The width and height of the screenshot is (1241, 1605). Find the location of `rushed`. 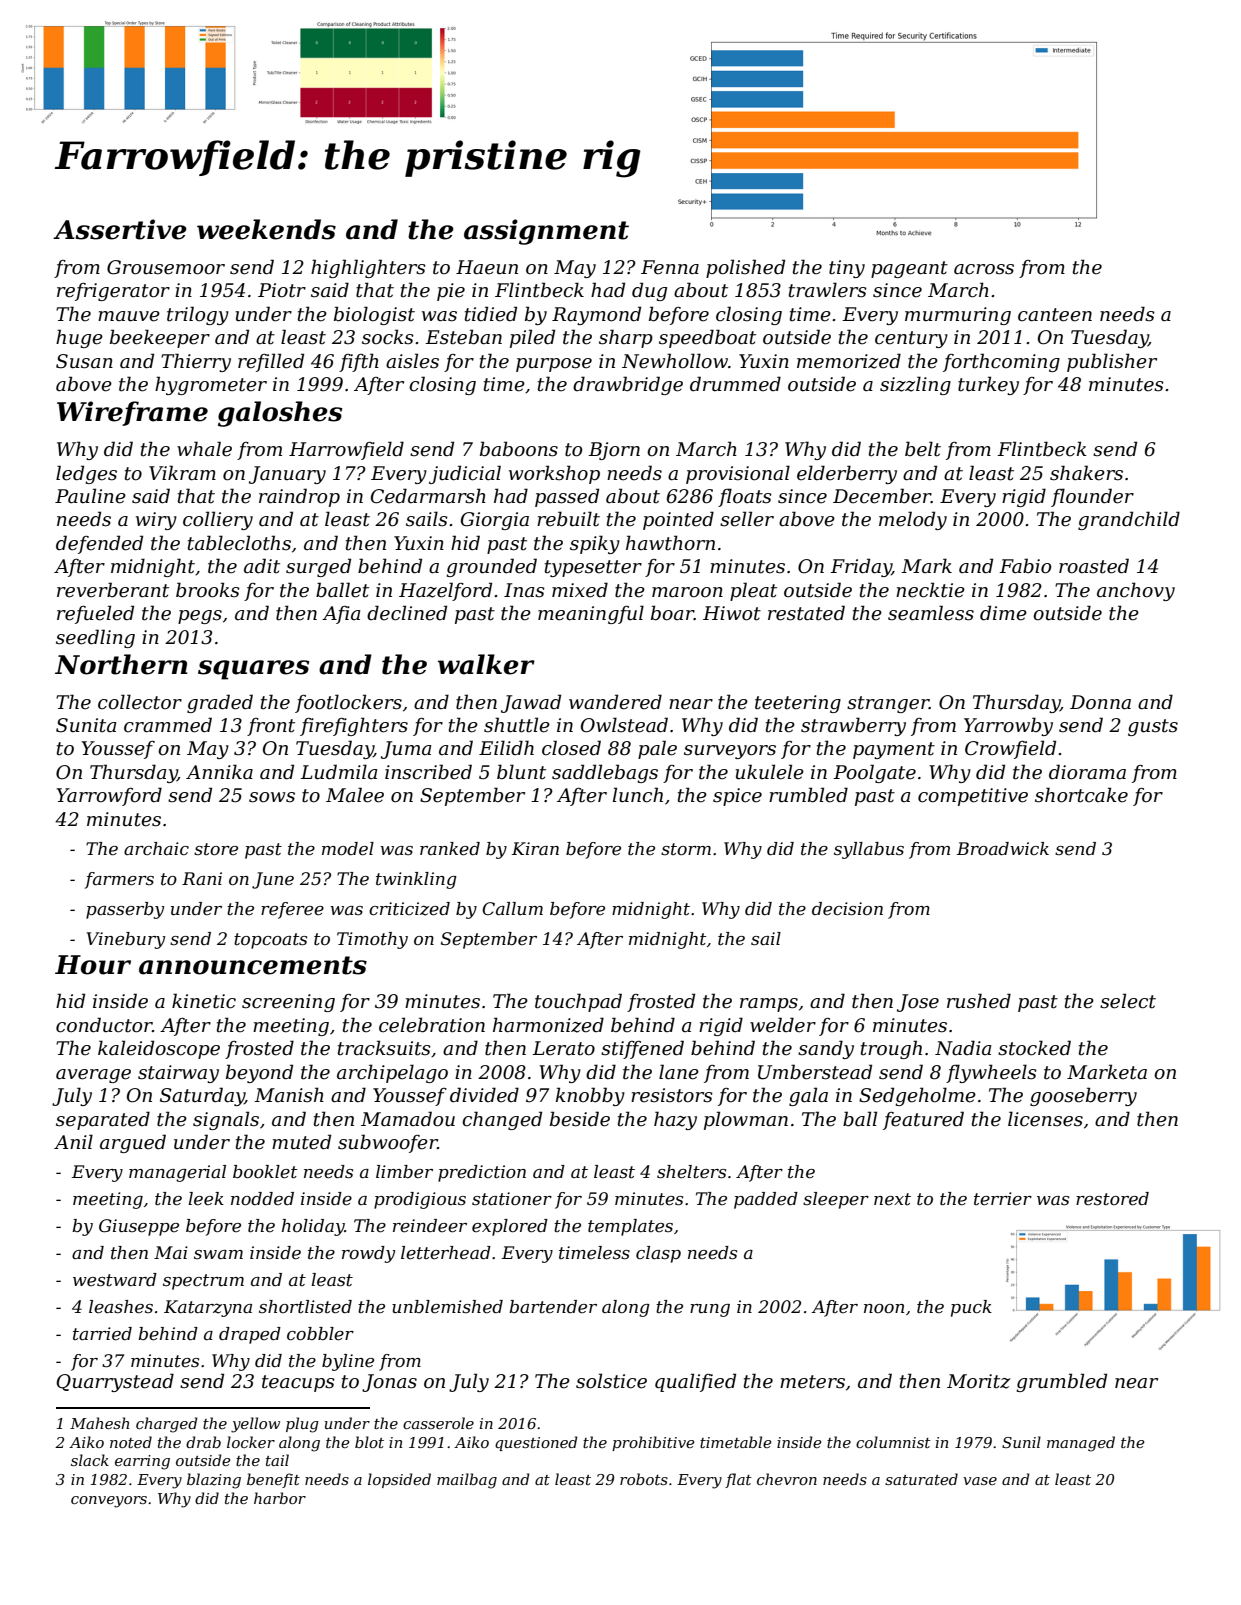

rushed is located at coordinates (979, 1001).
